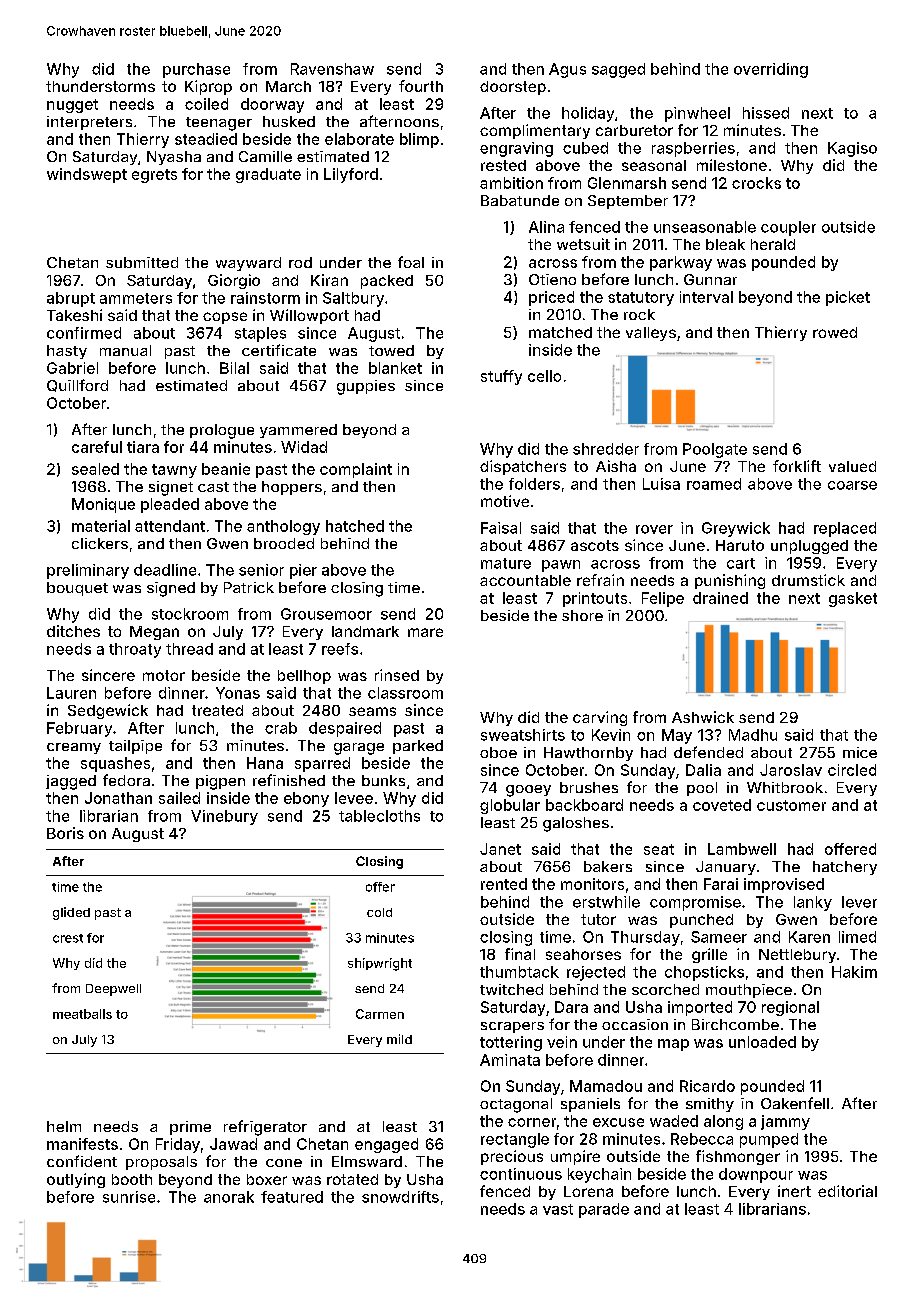  Describe the element at coordinates (72, 106) in the screenshot. I see `nugget` at that location.
